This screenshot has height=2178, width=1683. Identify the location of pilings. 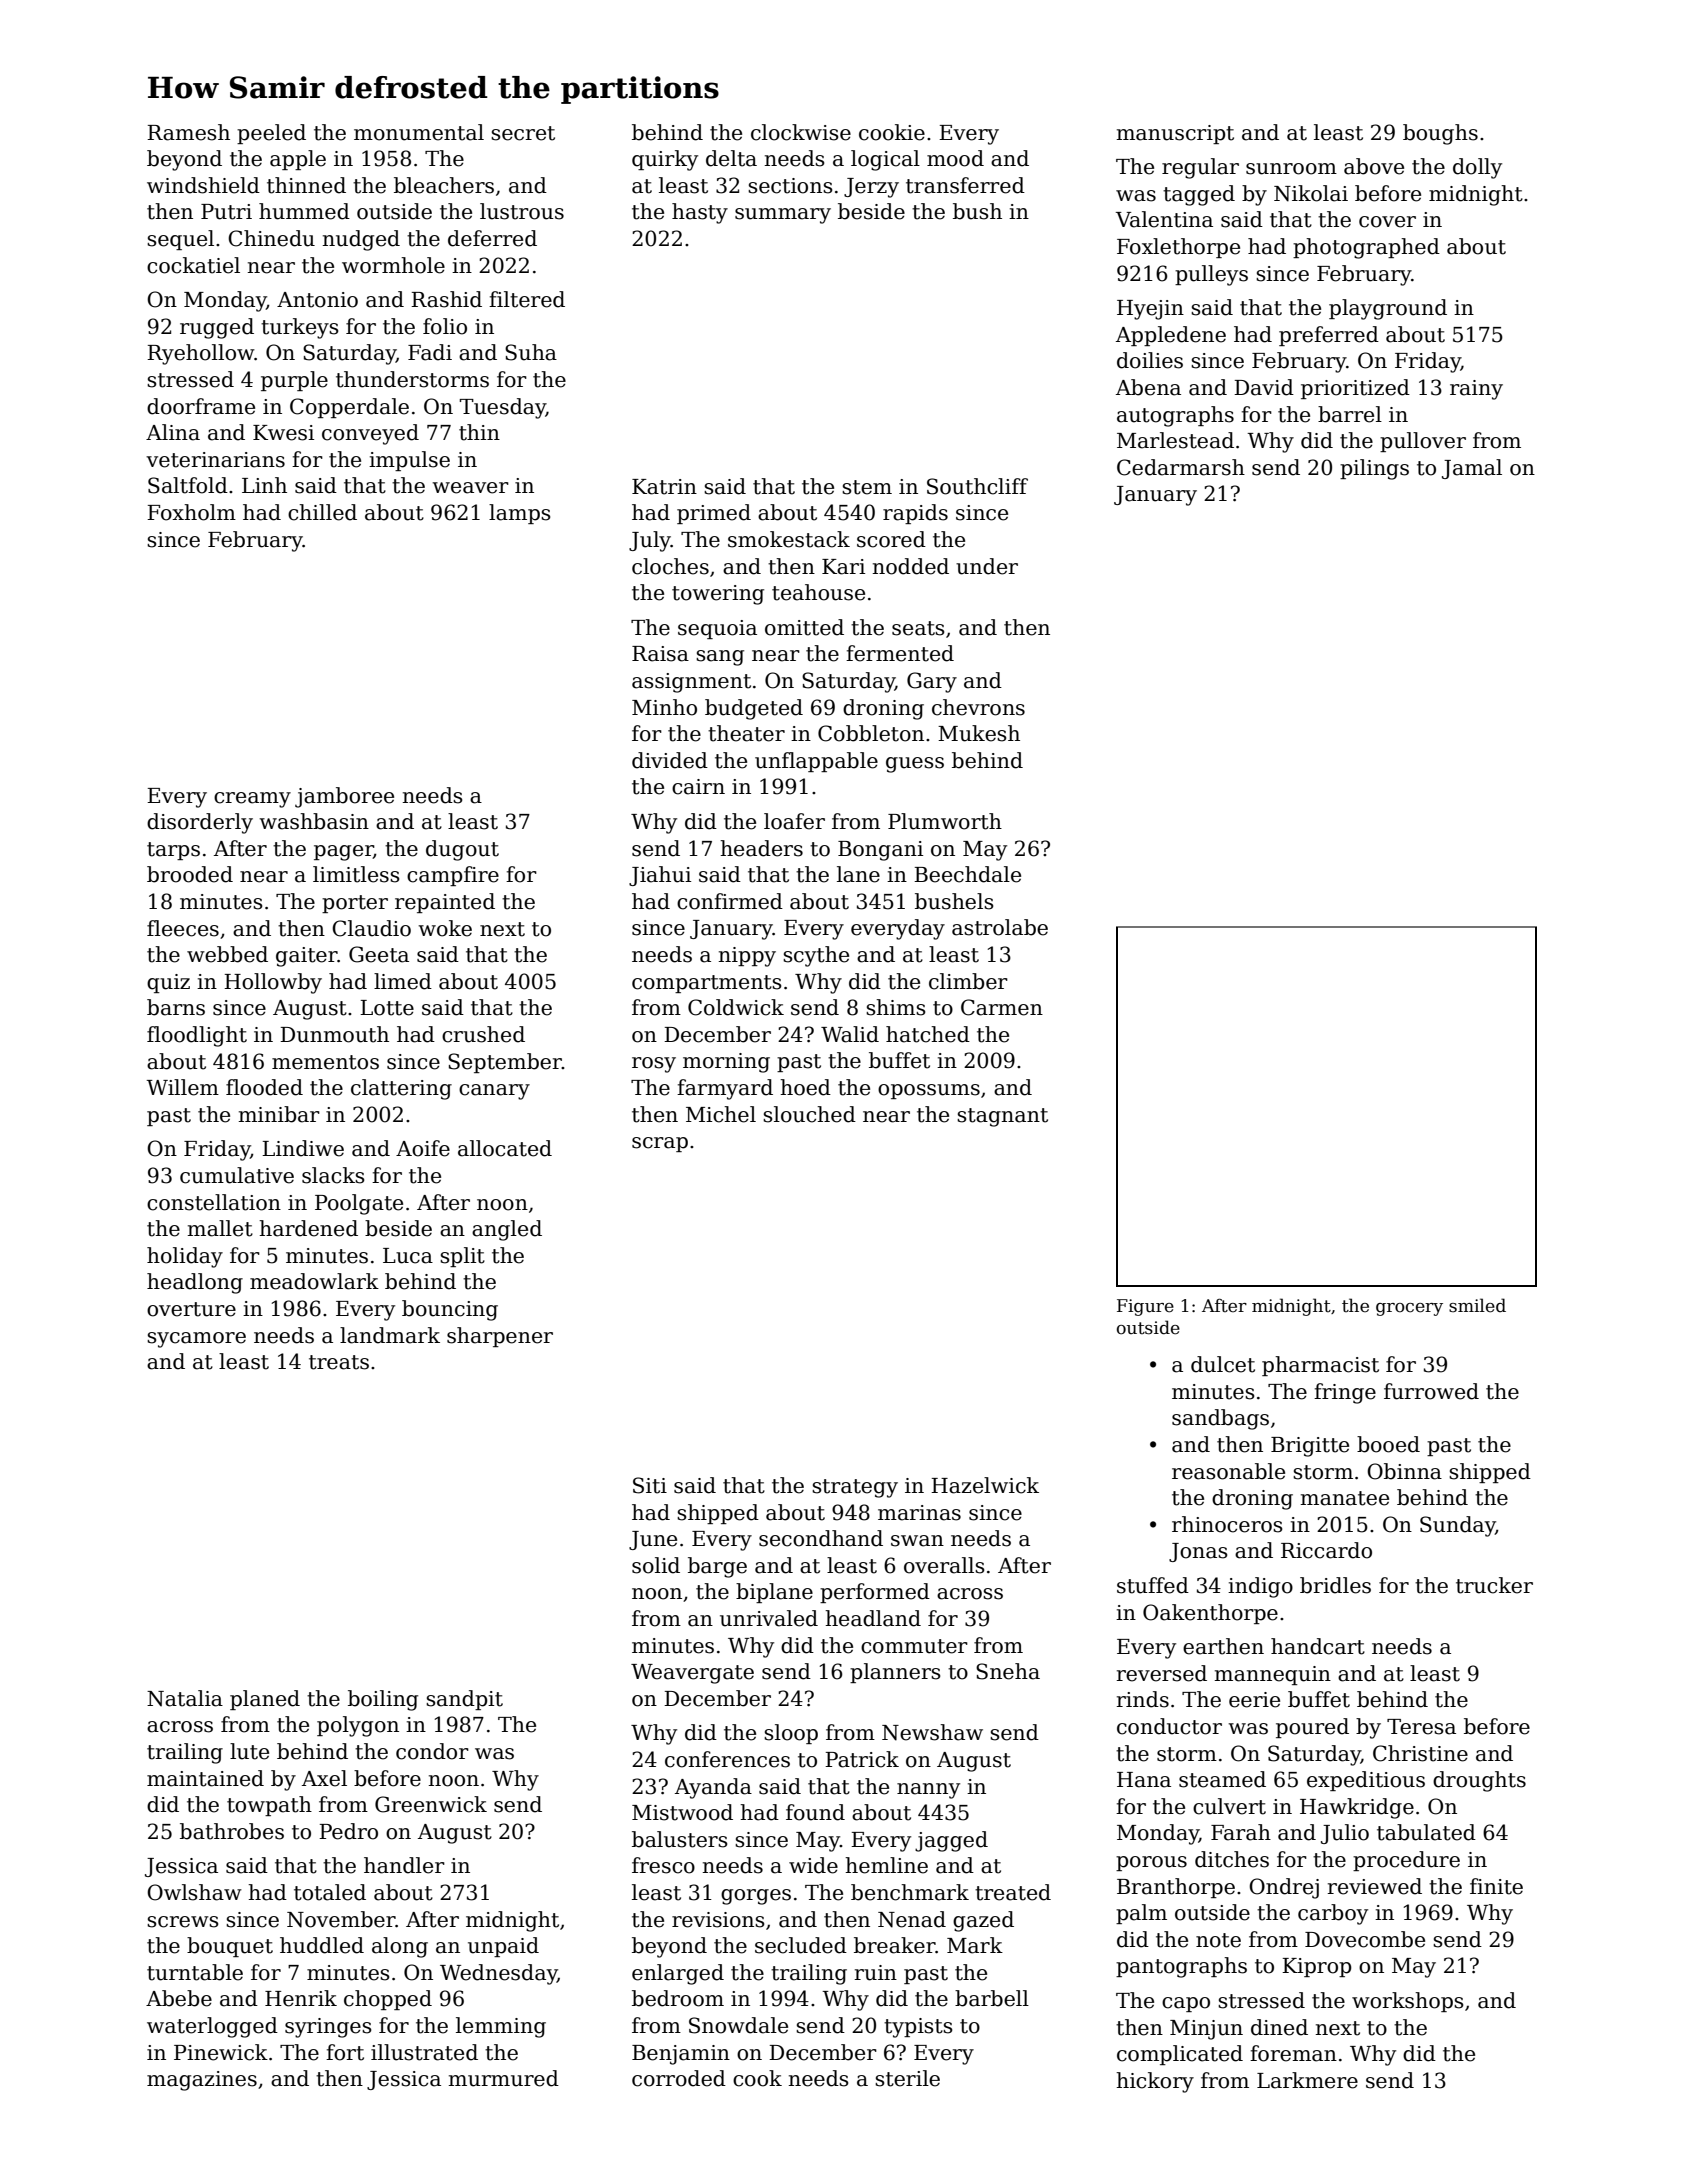
(1374, 469).
